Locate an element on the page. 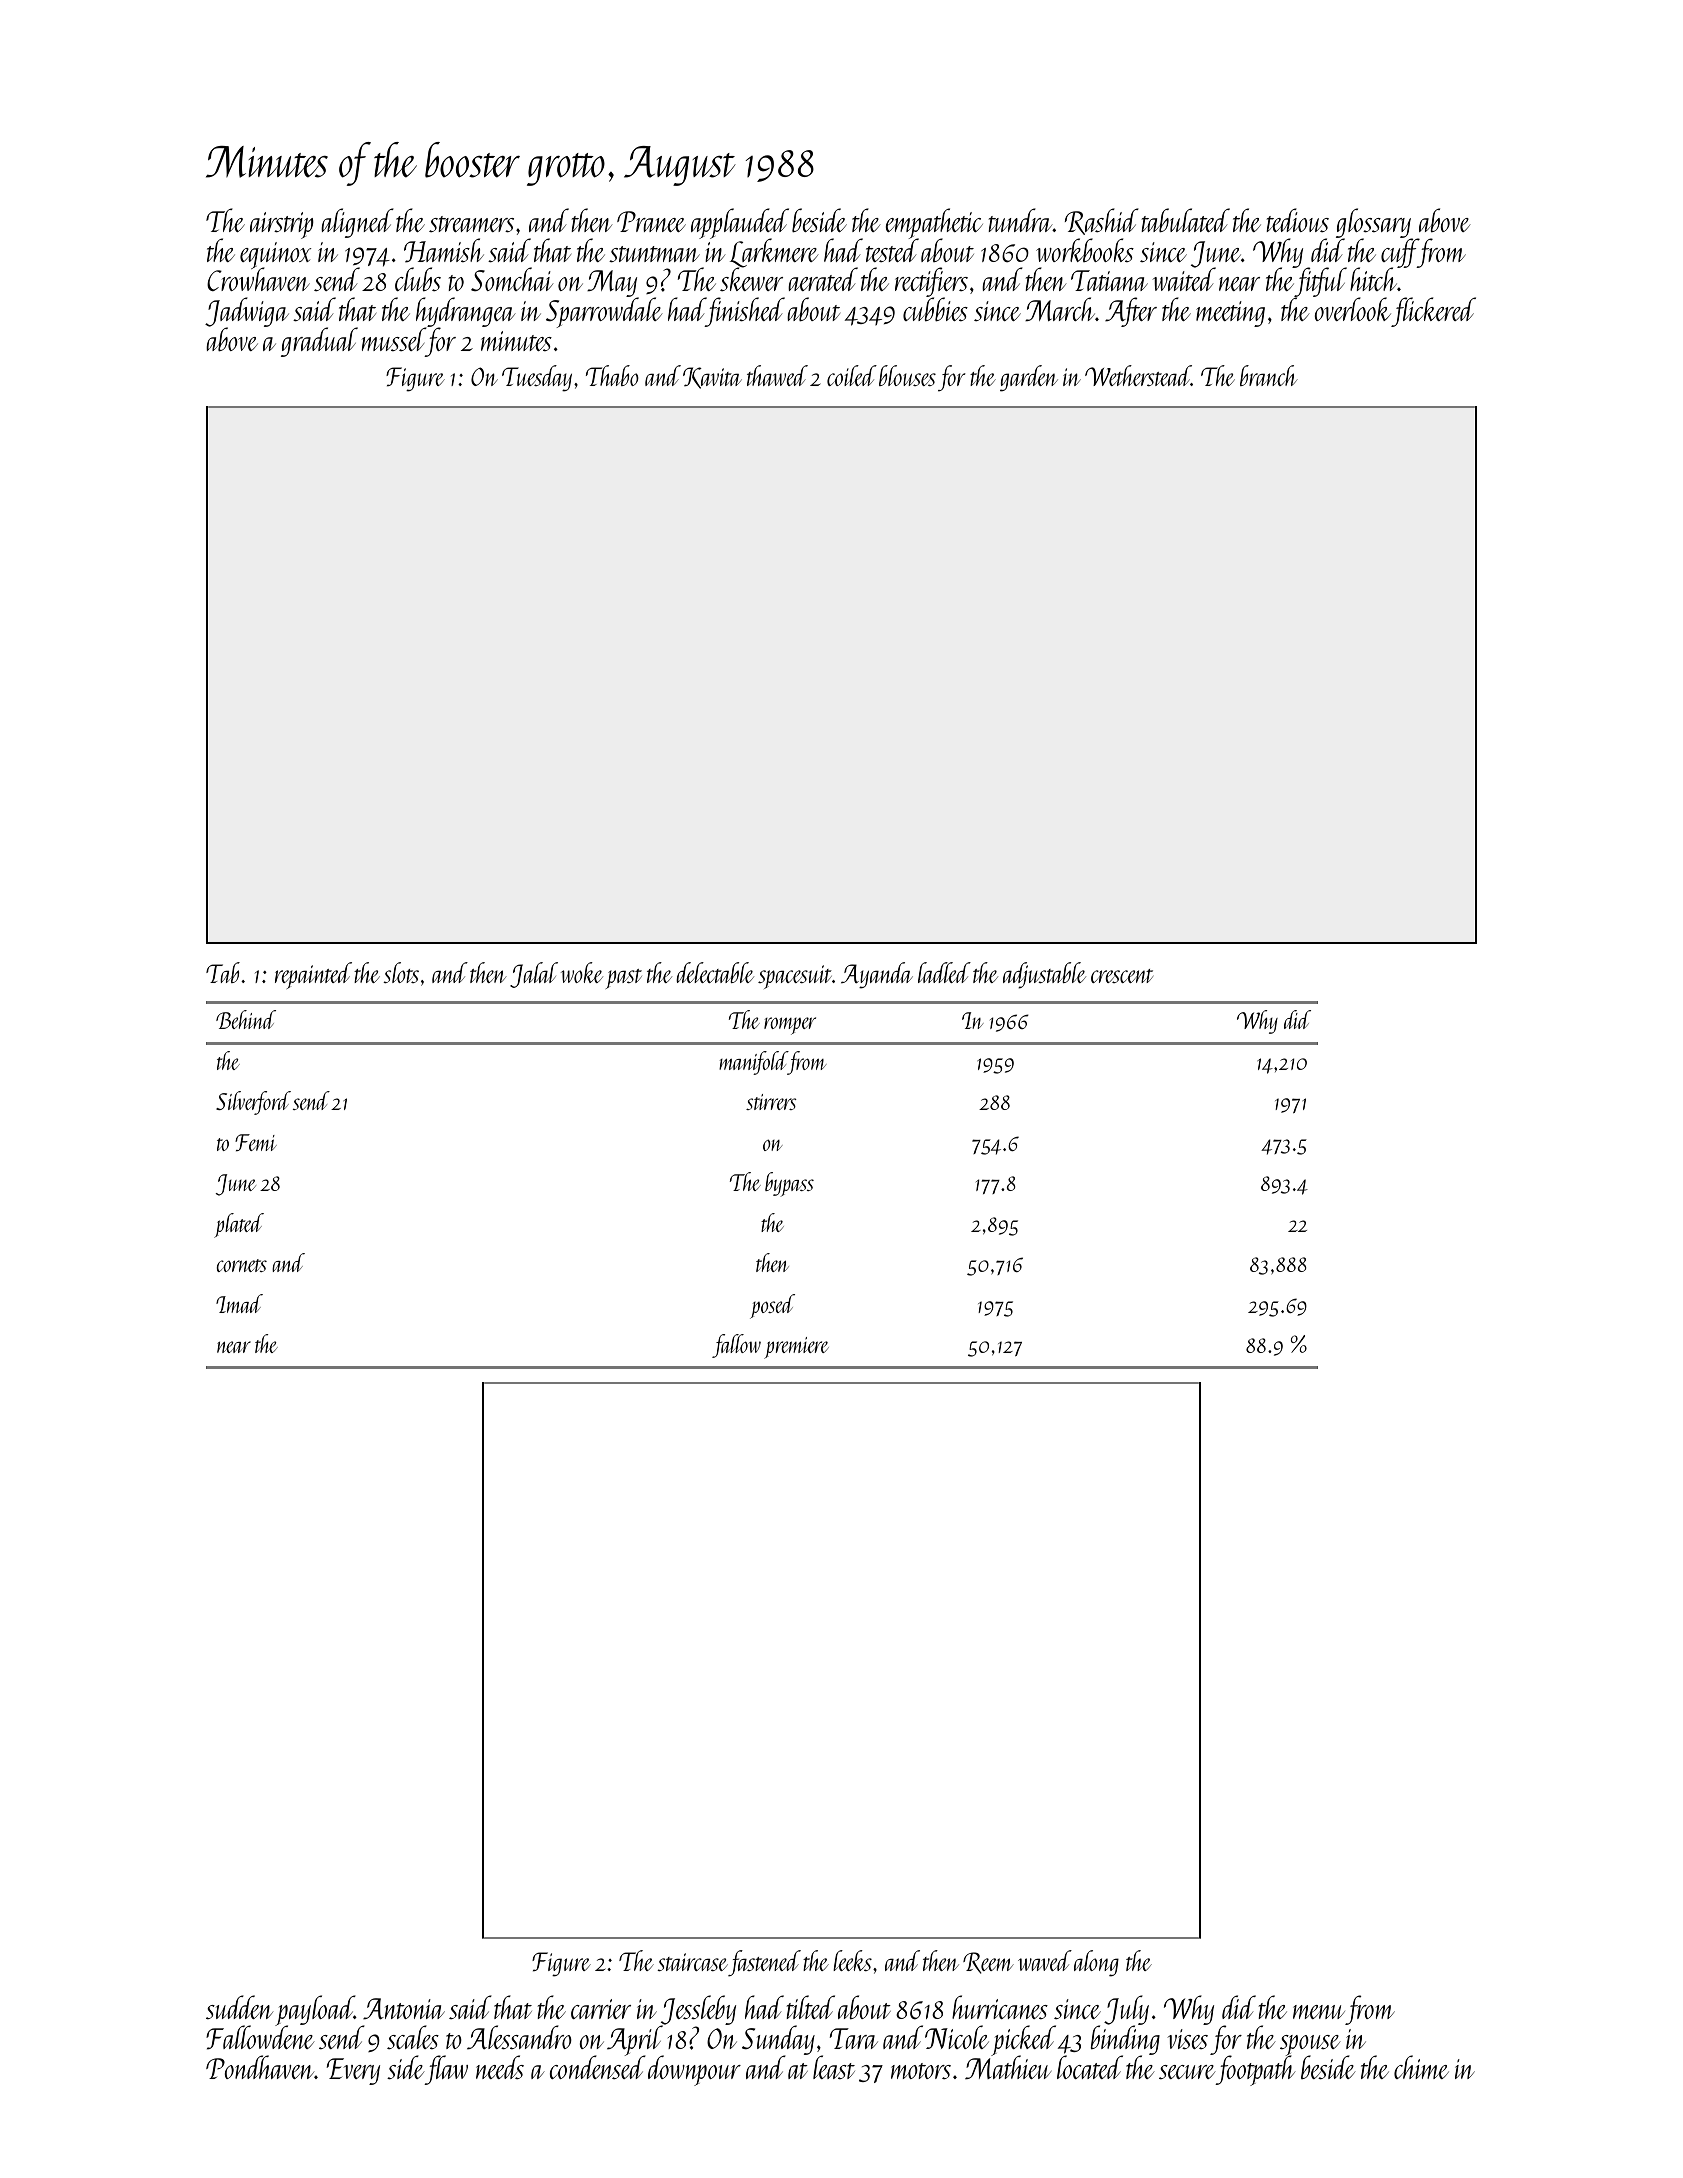  ladled is located at coordinates (944, 972).
